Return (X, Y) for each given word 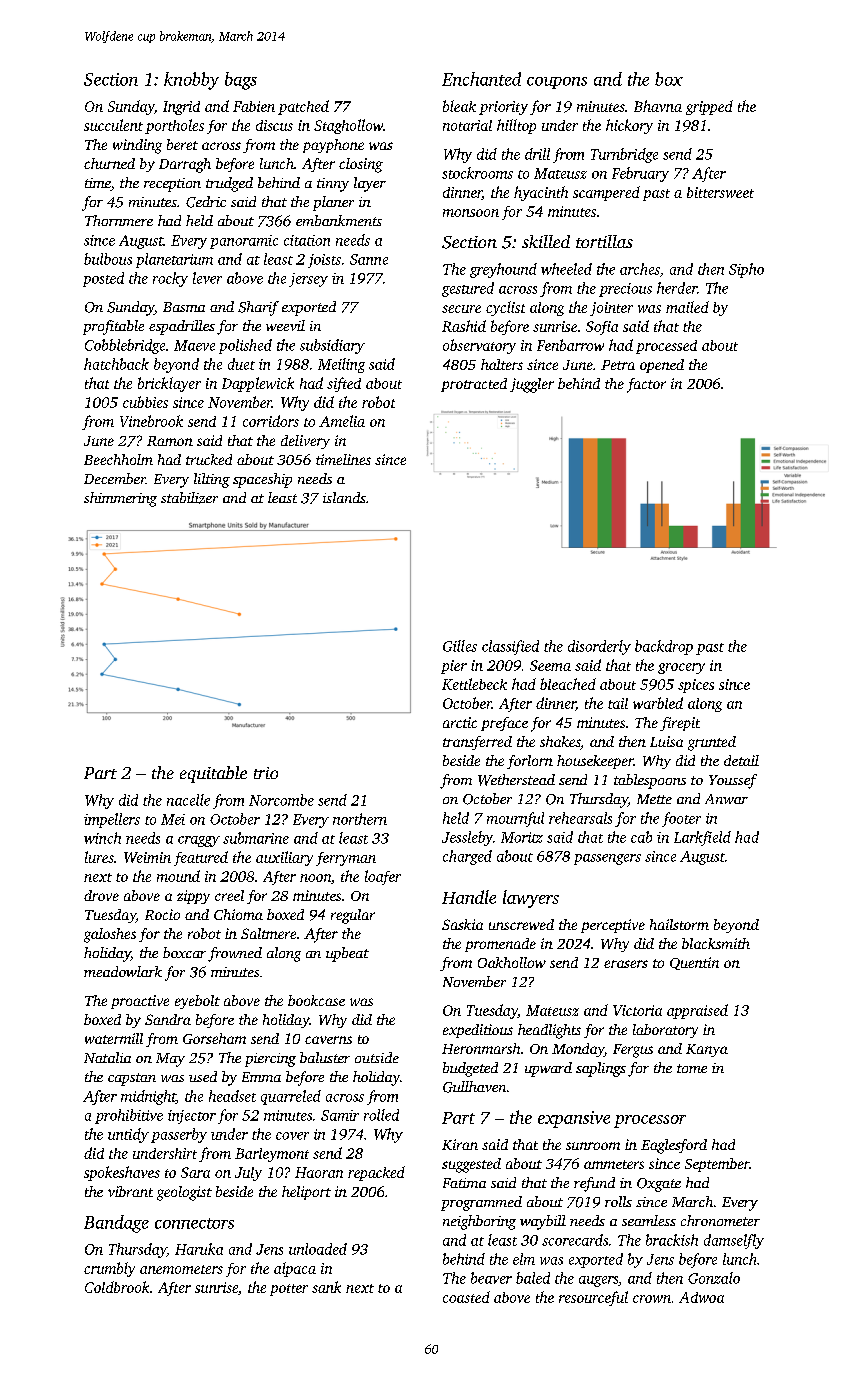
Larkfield (702, 838)
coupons (557, 83)
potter (289, 1290)
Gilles (460, 646)
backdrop (664, 647)
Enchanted (481, 79)
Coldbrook (117, 1287)
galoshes (110, 935)
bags (241, 81)
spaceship (262, 480)
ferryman (346, 859)
